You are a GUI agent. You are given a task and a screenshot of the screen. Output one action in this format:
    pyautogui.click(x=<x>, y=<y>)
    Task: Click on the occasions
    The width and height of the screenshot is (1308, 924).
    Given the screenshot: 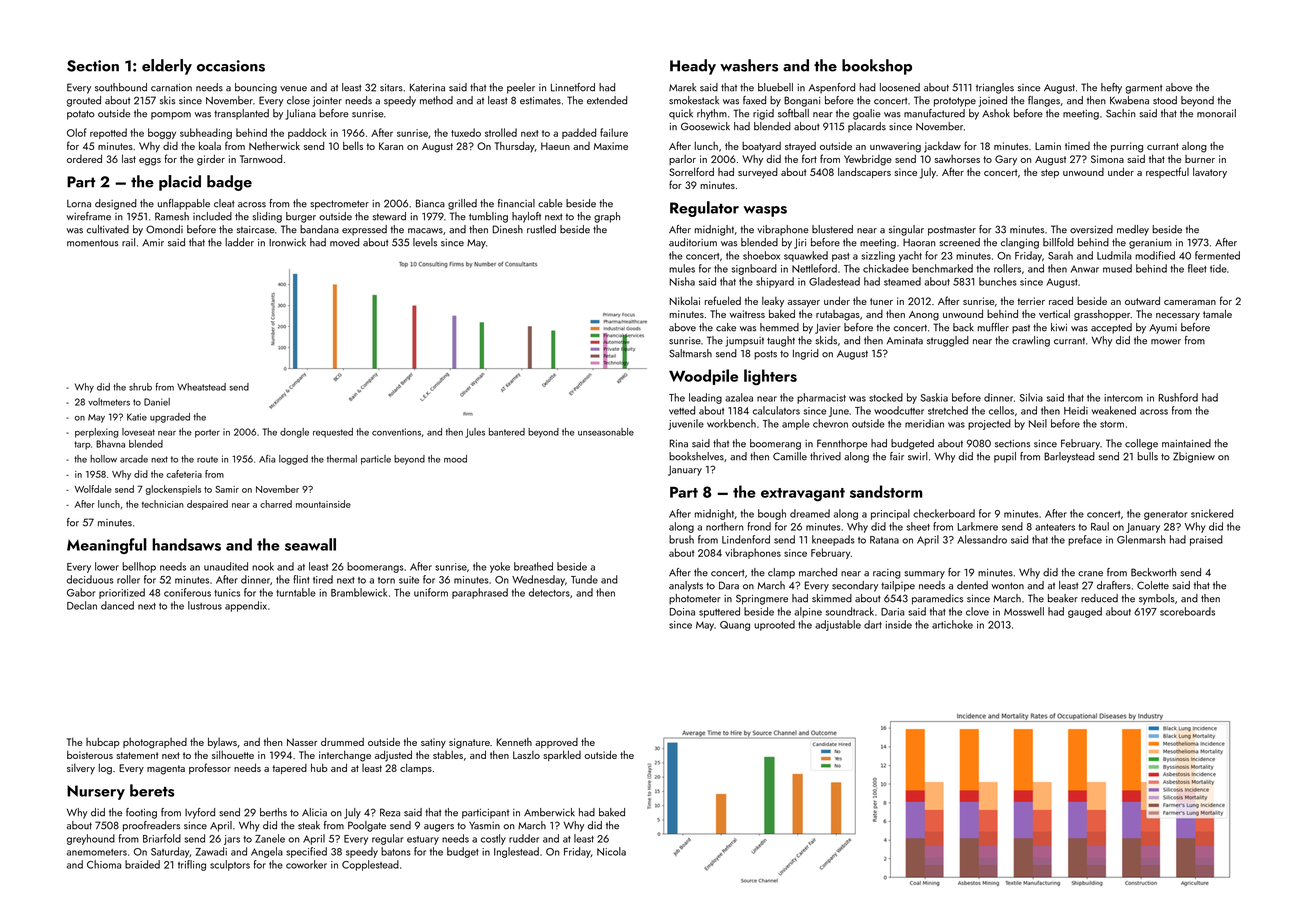 What is the action you would take?
    pyautogui.click(x=231, y=66)
